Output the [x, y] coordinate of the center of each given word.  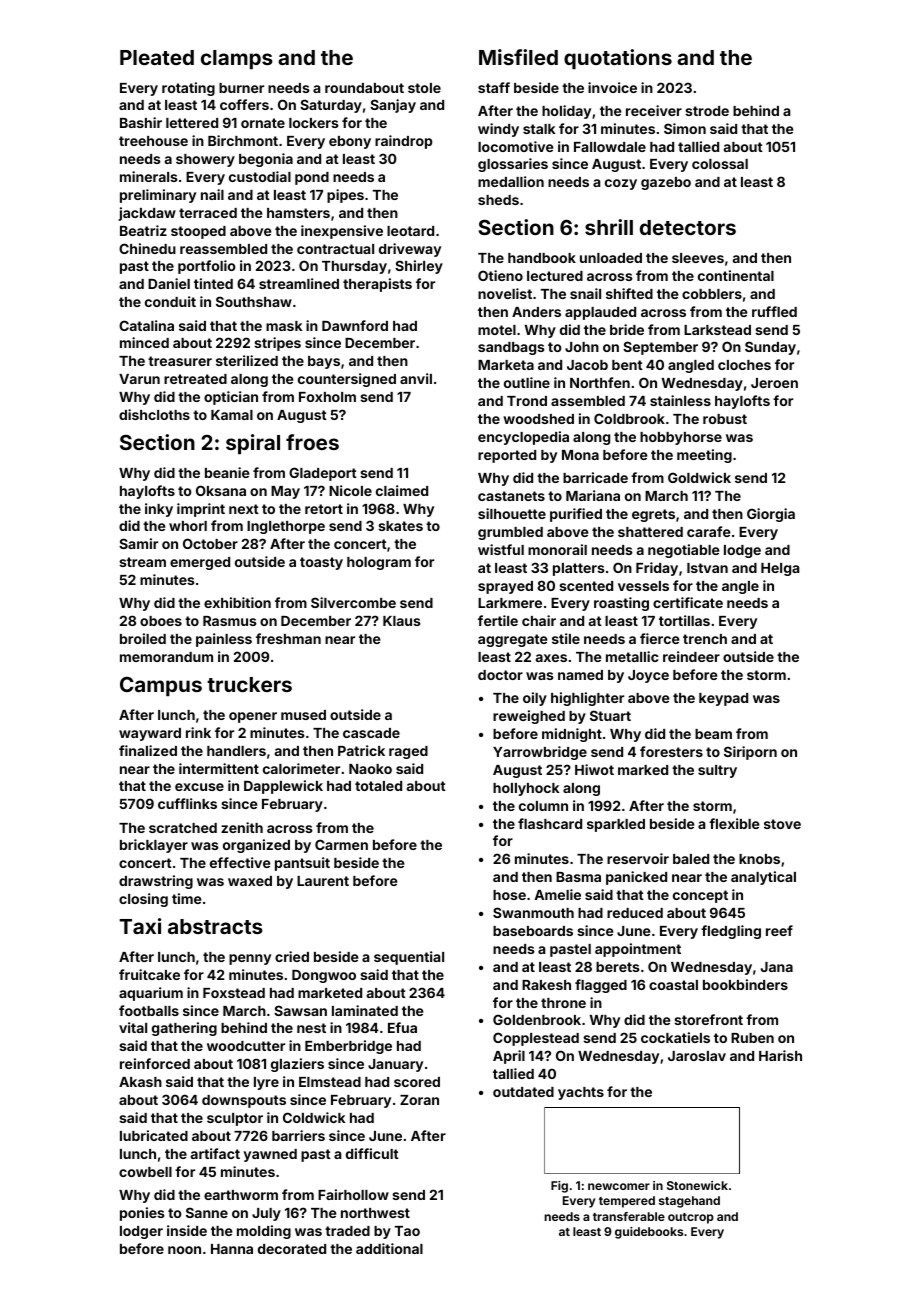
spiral [253, 444]
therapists [377, 285]
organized [256, 846]
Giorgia [771, 515]
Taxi [140, 926]
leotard [410, 231]
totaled [378, 786]
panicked [636, 878]
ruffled [774, 311]
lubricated [154, 1135]
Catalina [146, 325]
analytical [763, 878]
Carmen [341, 844]
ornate [263, 123]
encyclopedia [523, 438]
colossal [720, 164]
